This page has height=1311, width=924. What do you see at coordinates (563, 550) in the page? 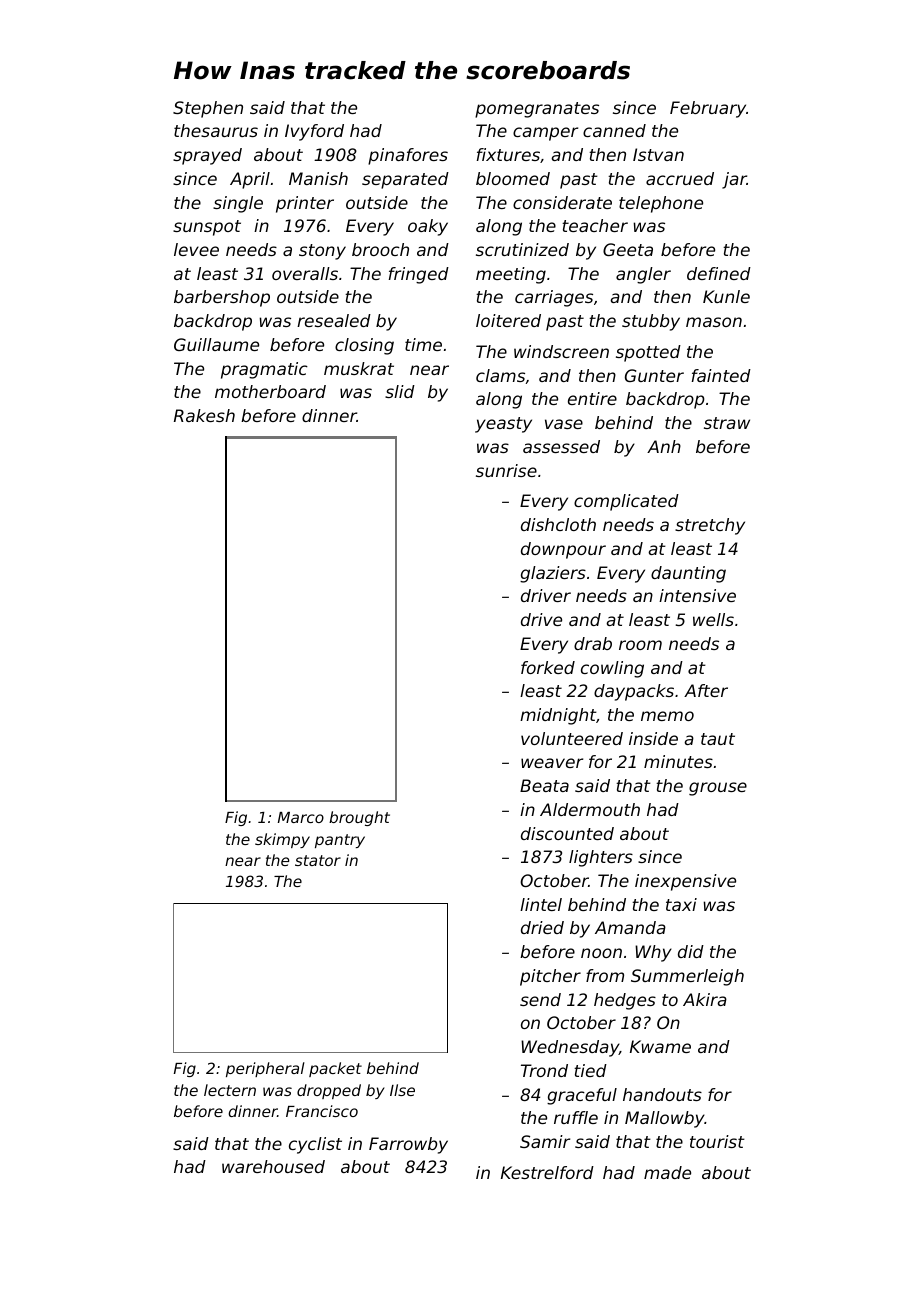
I see `downpour` at bounding box center [563, 550].
